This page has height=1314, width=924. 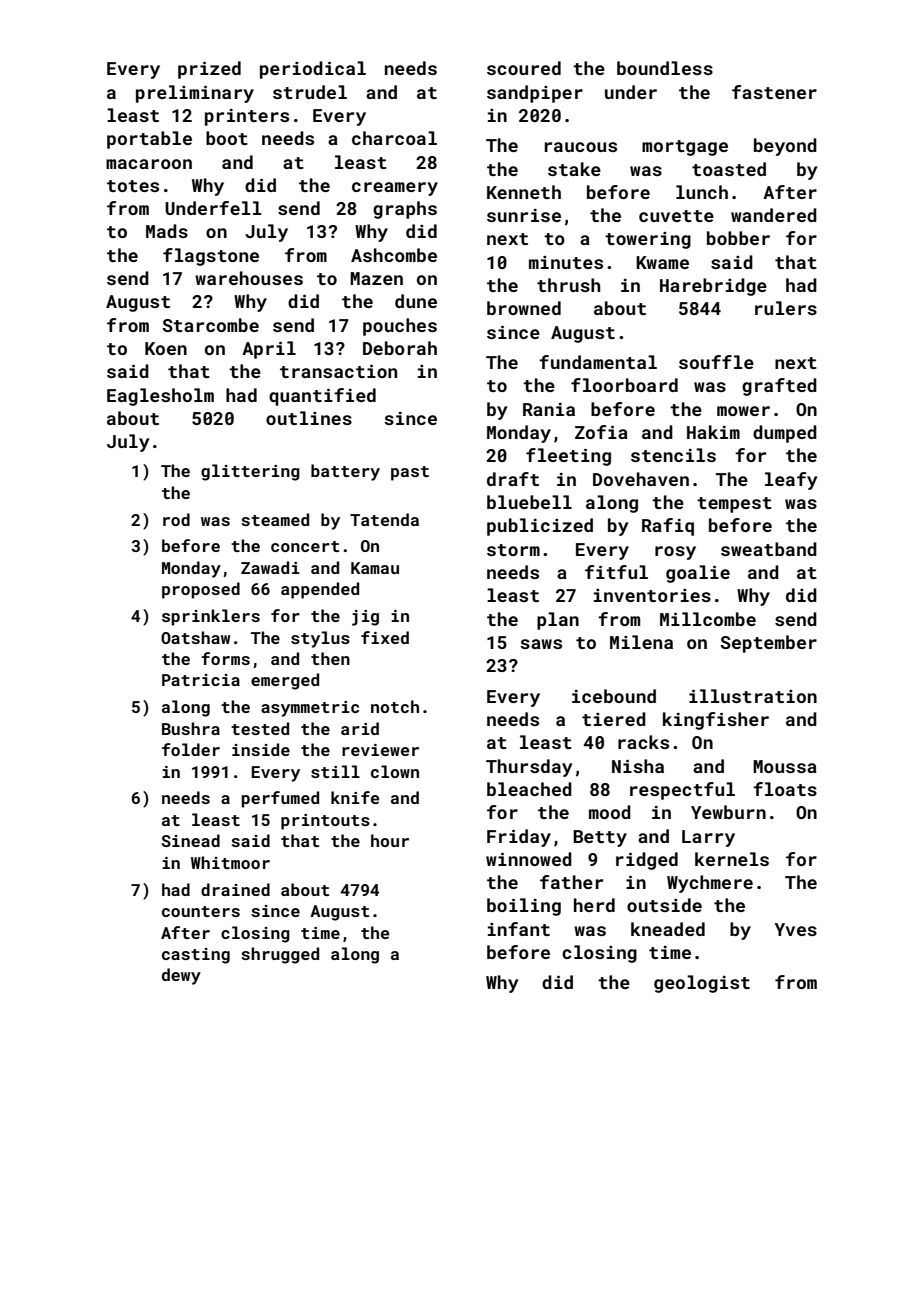 I want to click on warehouses, so click(x=249, y=278).
